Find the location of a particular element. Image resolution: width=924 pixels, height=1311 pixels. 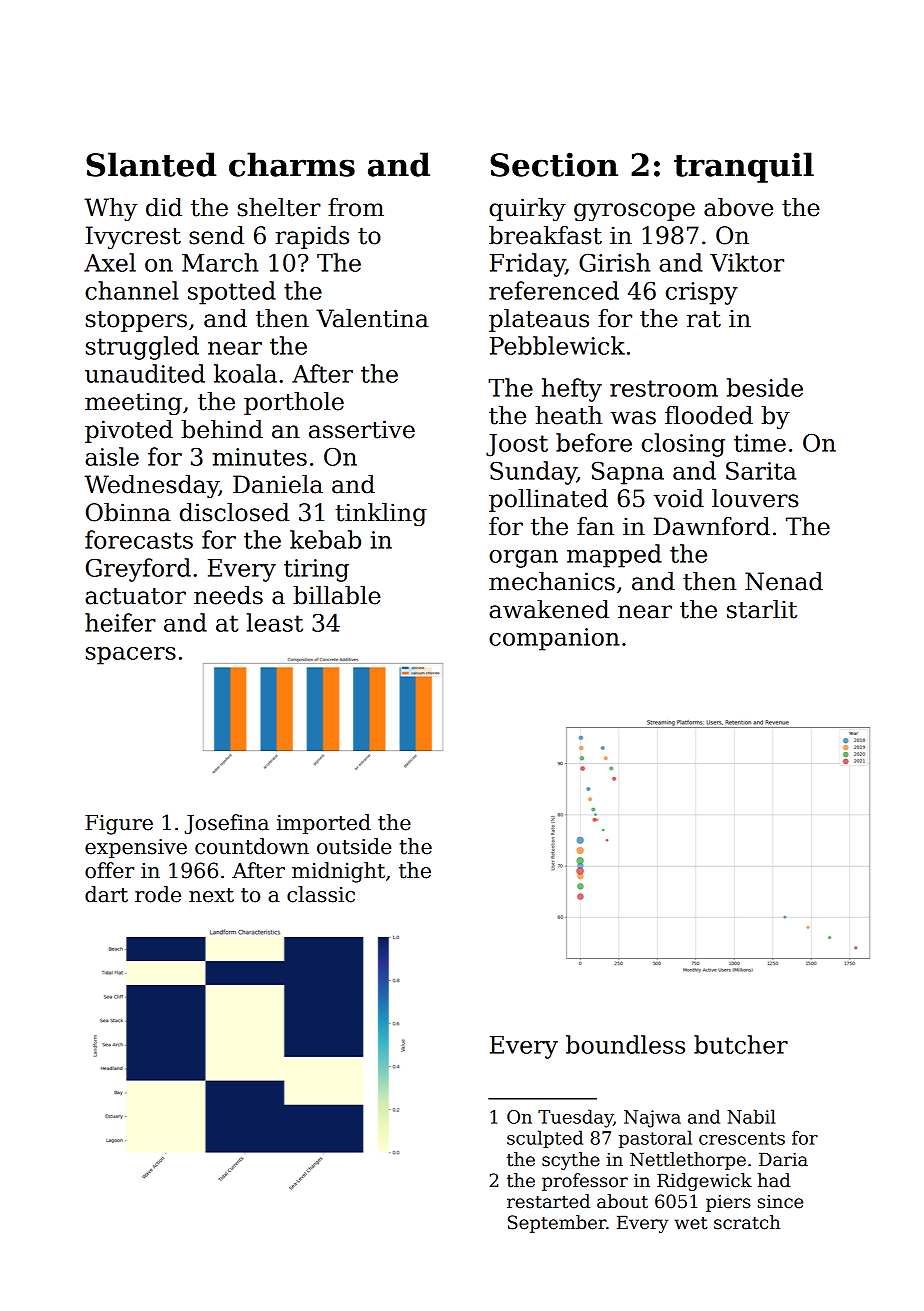

Section is located at coordinates (554, 164).
